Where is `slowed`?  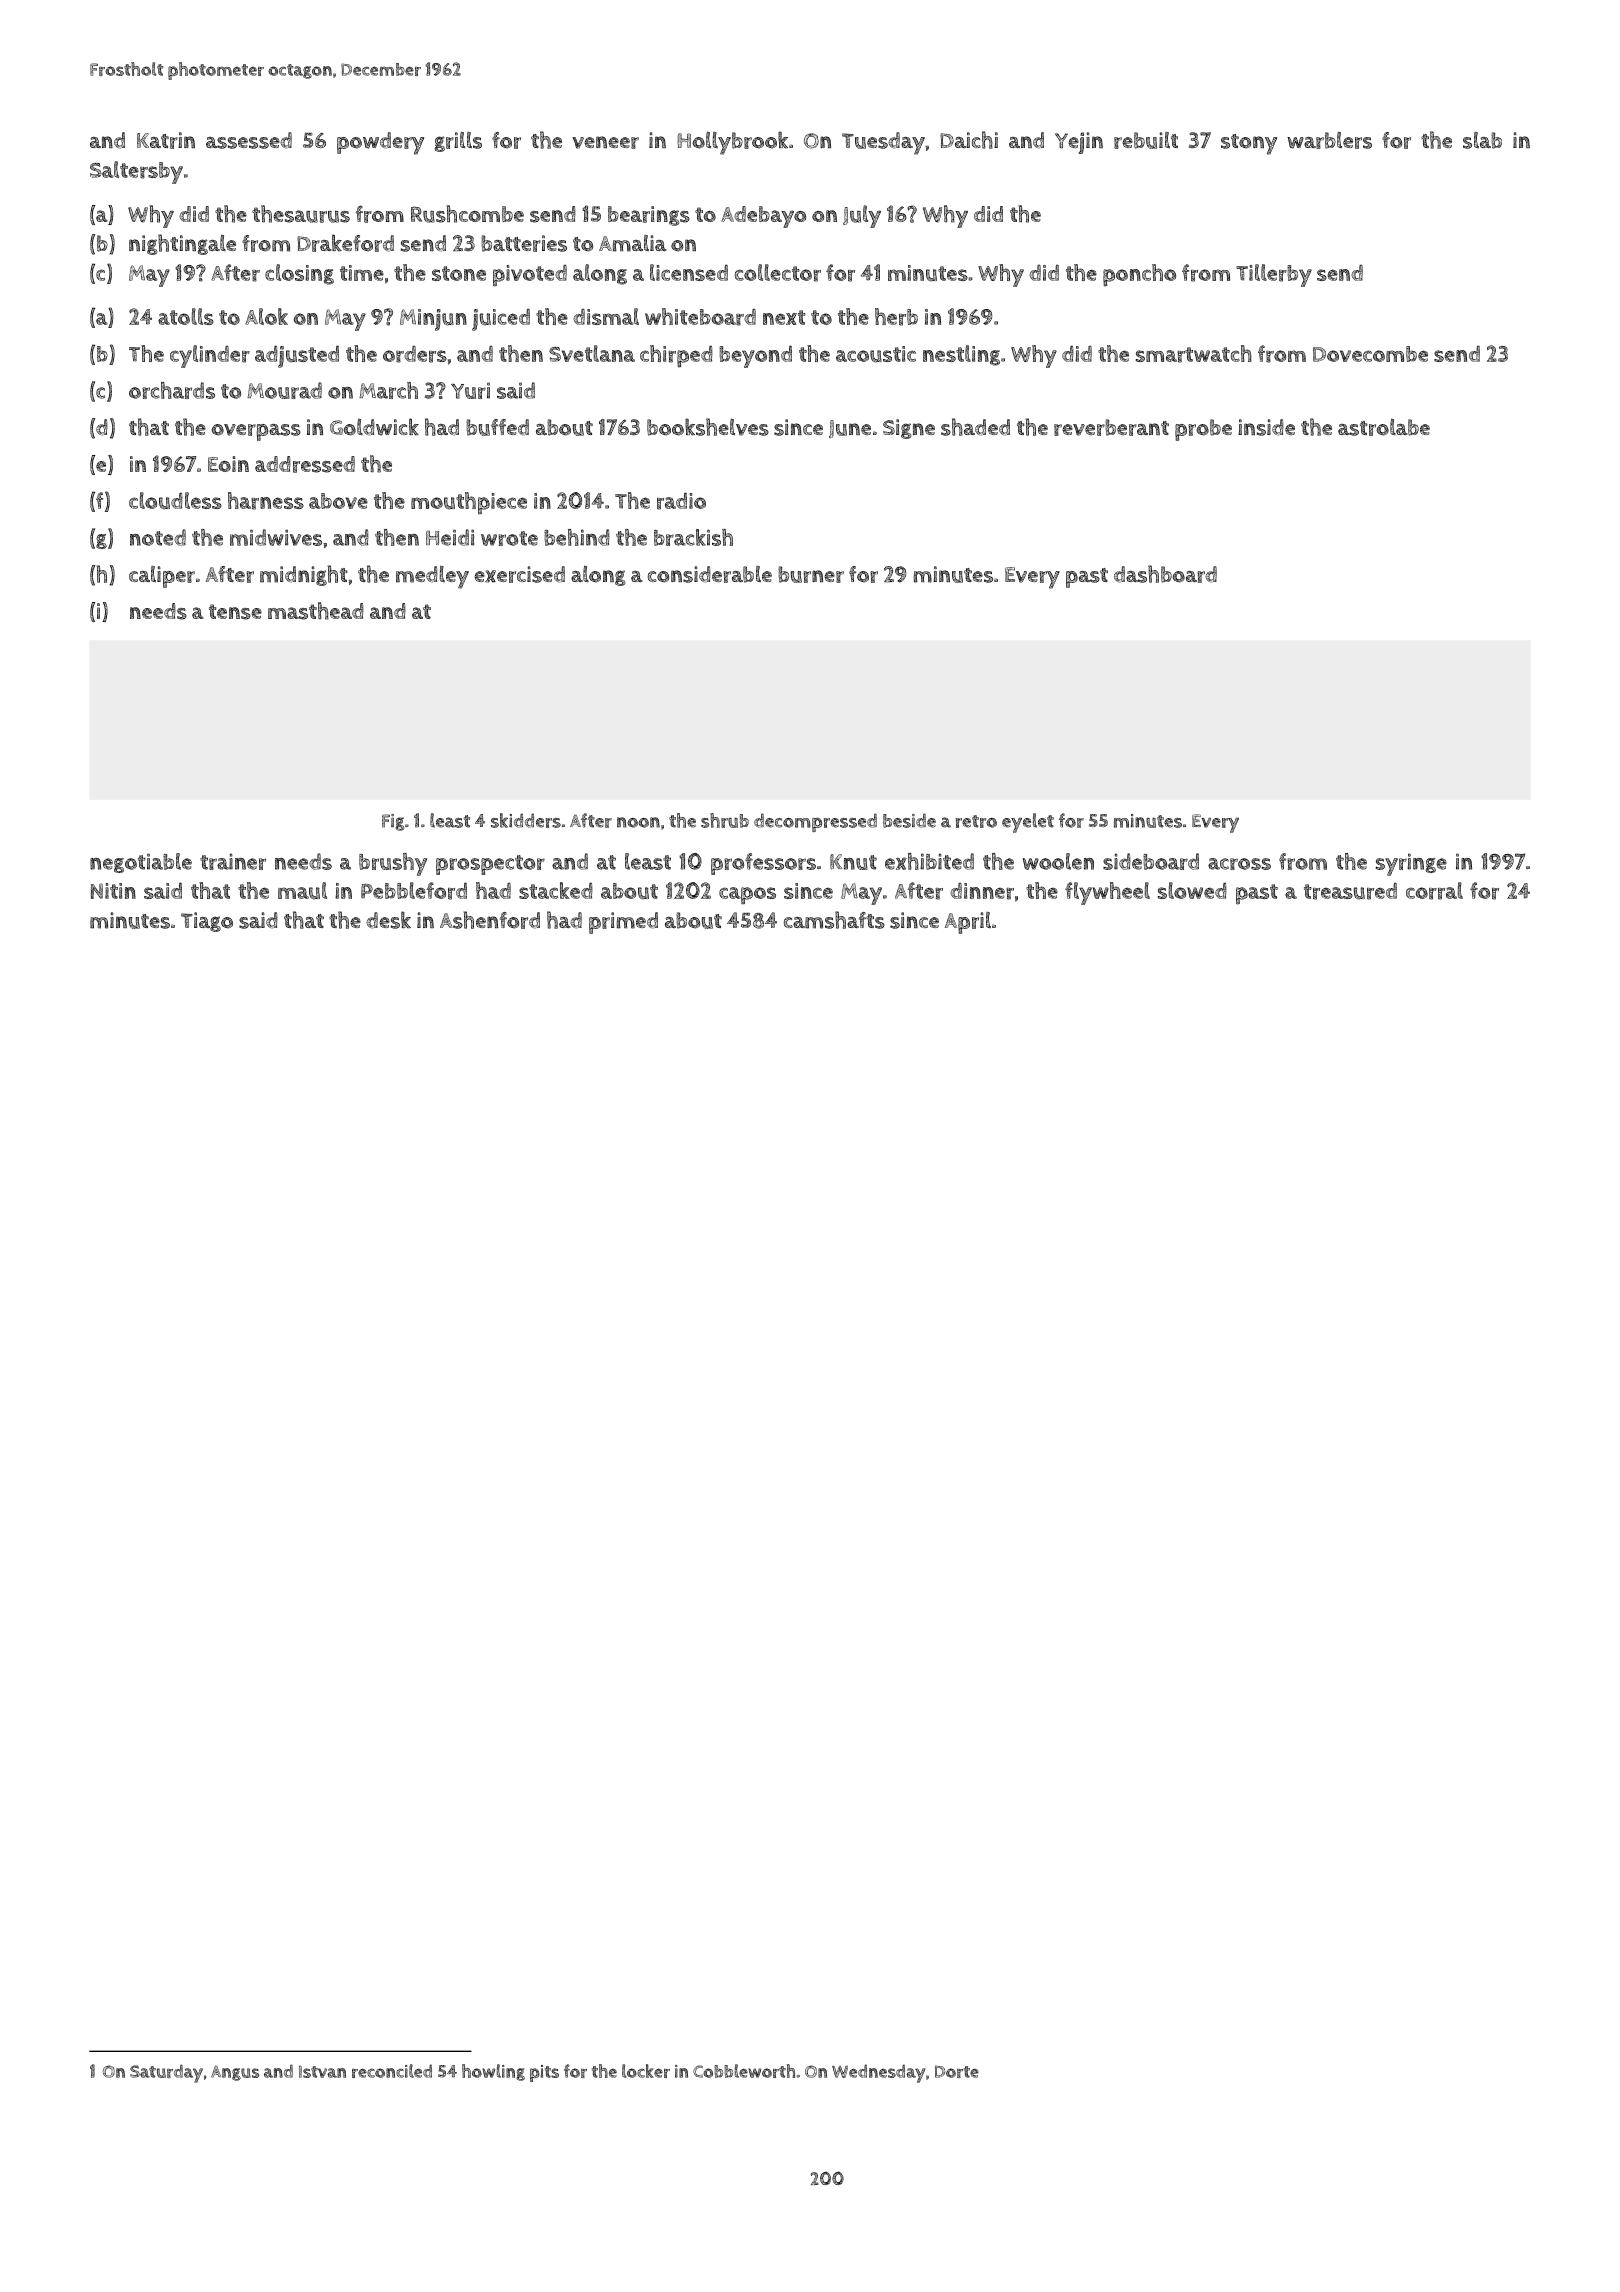 slowed is located at coordinates (1192, 890).
